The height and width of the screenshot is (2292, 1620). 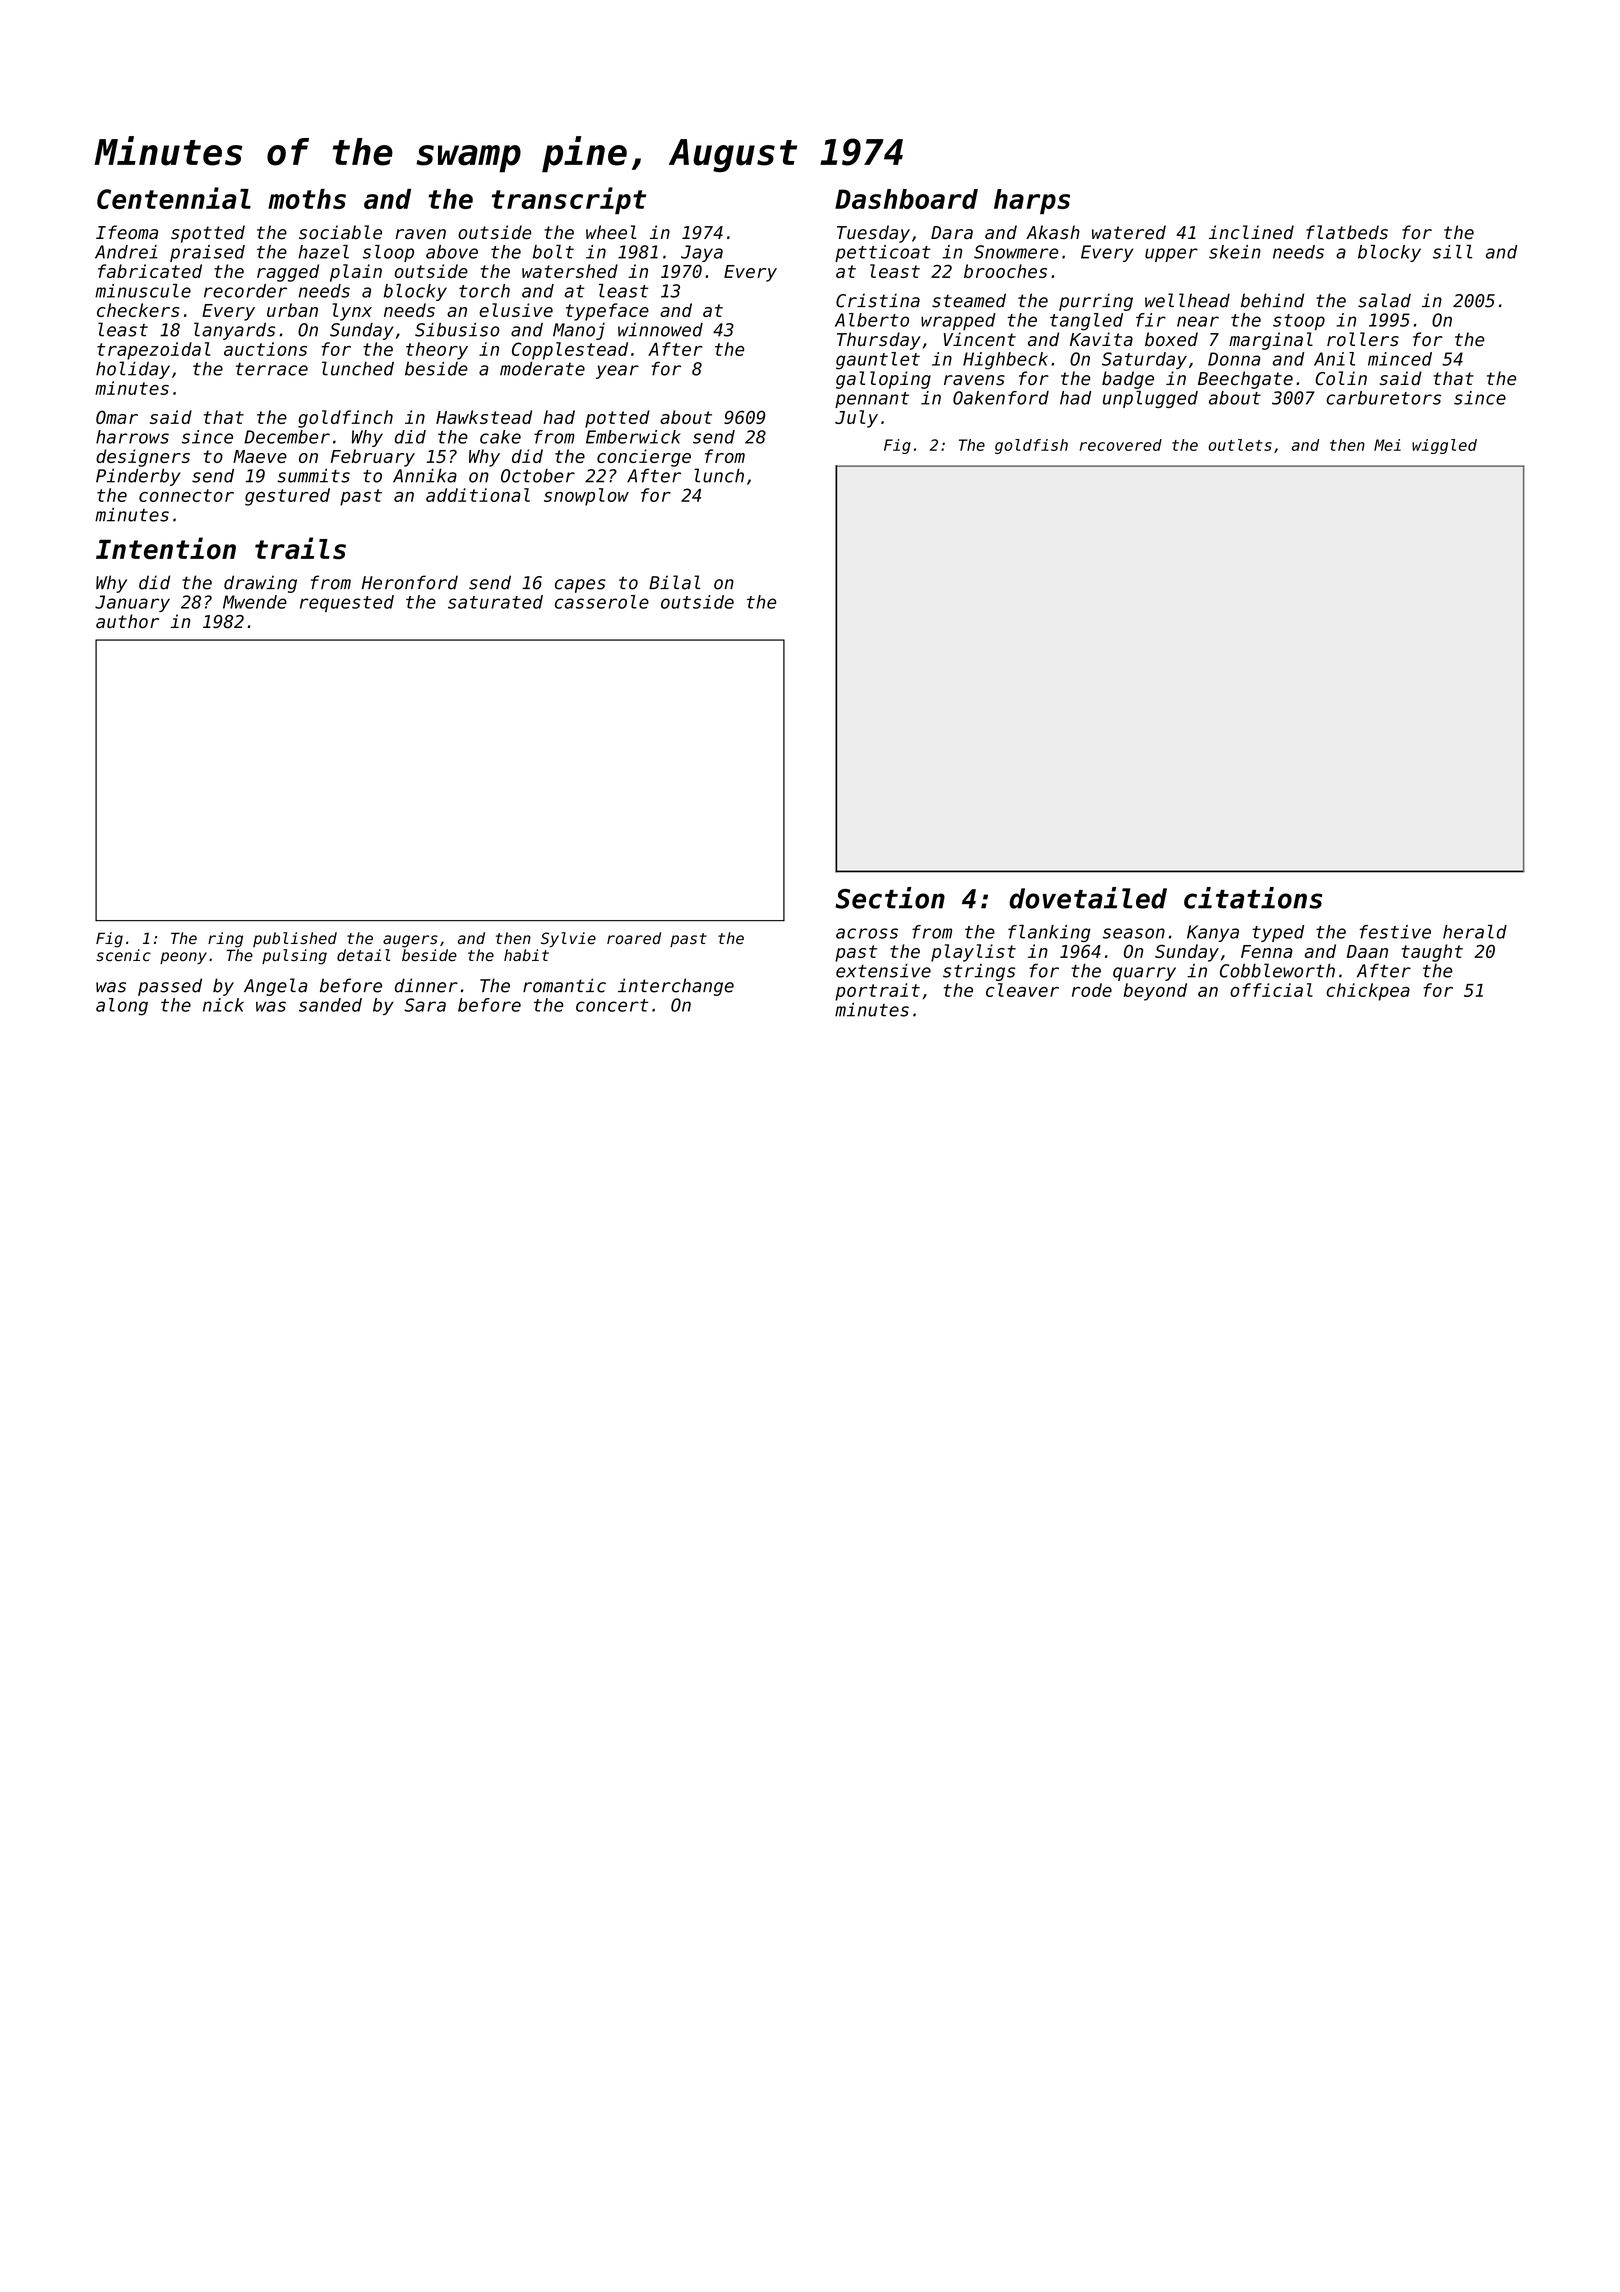 I want to click on author, so click(x=127, y=621).
